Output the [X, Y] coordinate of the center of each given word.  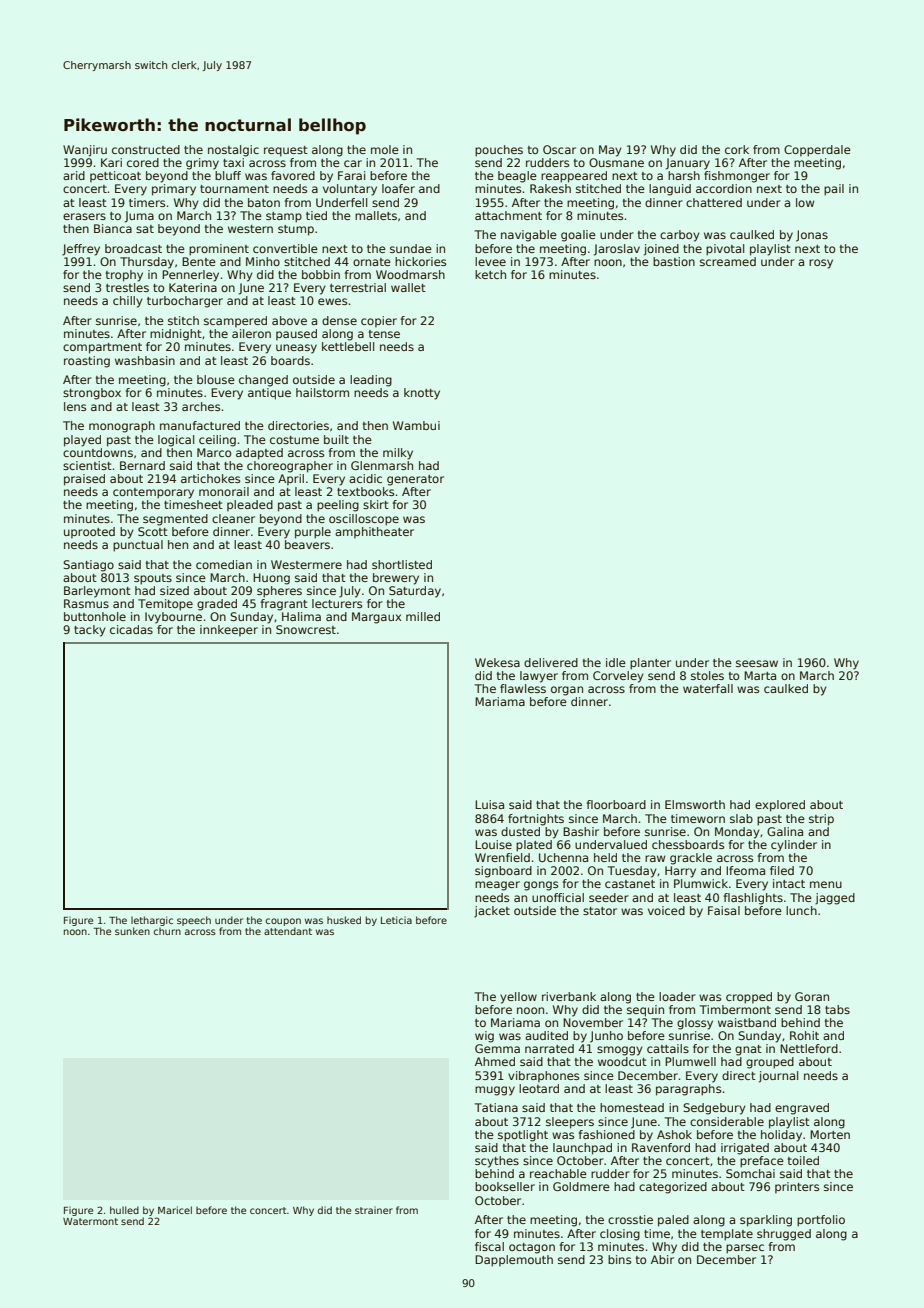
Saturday [415, 592]
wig [484, 1037]
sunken [132, 931]
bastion [674, 261]
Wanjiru [85, 151]
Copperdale [817, 151]
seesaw [757, 663]
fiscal [489, 1246]
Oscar [559, 149]
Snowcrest [306, 629]
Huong [271, 579]
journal [778, 1077]
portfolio [821, 1221]
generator [415, 480]
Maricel [175, 1210]
